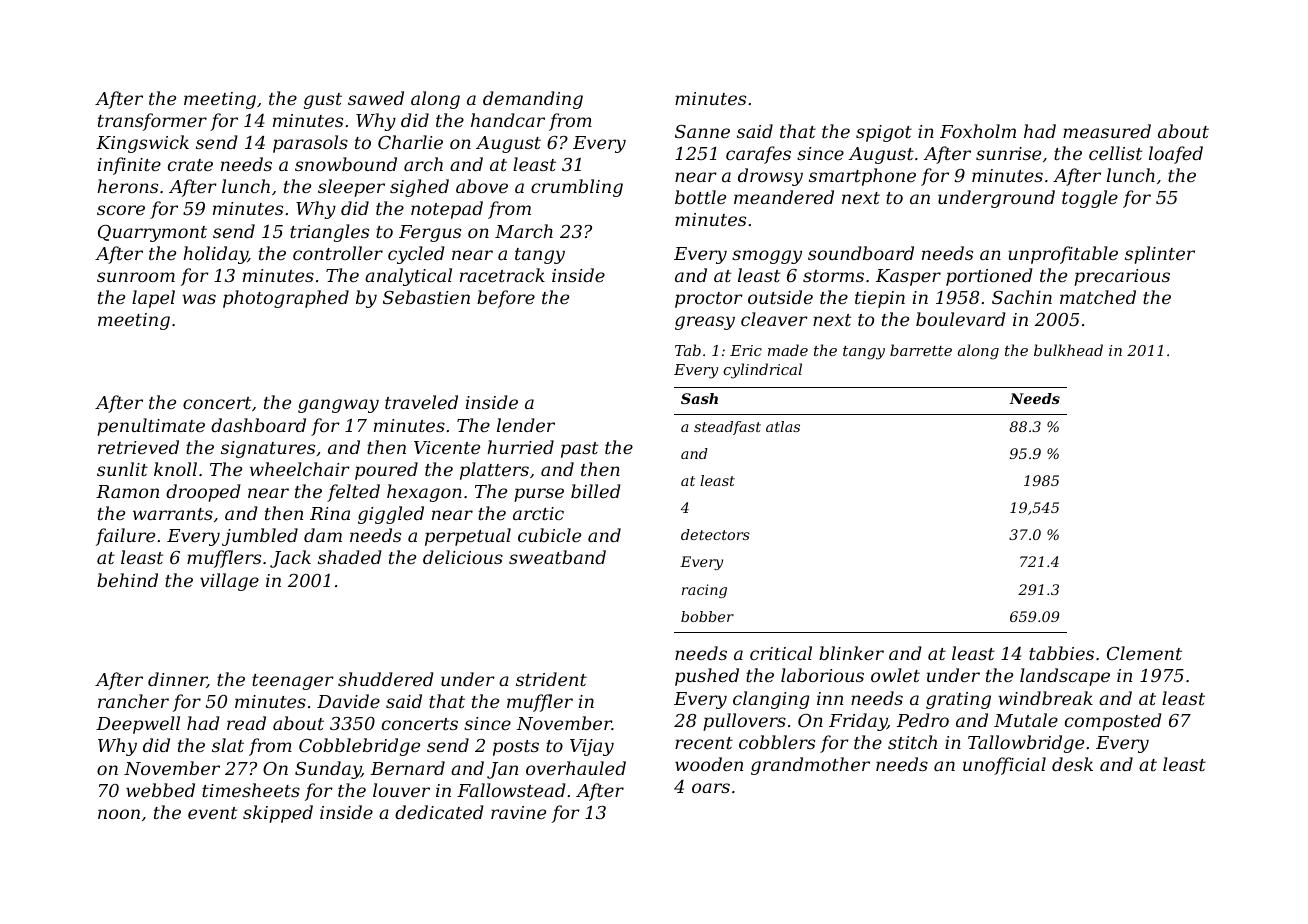 This screenshot has width=1308, height=924. Describe the element at coordinates (833, 276) in the screenshot. I see `storms` at that location.
